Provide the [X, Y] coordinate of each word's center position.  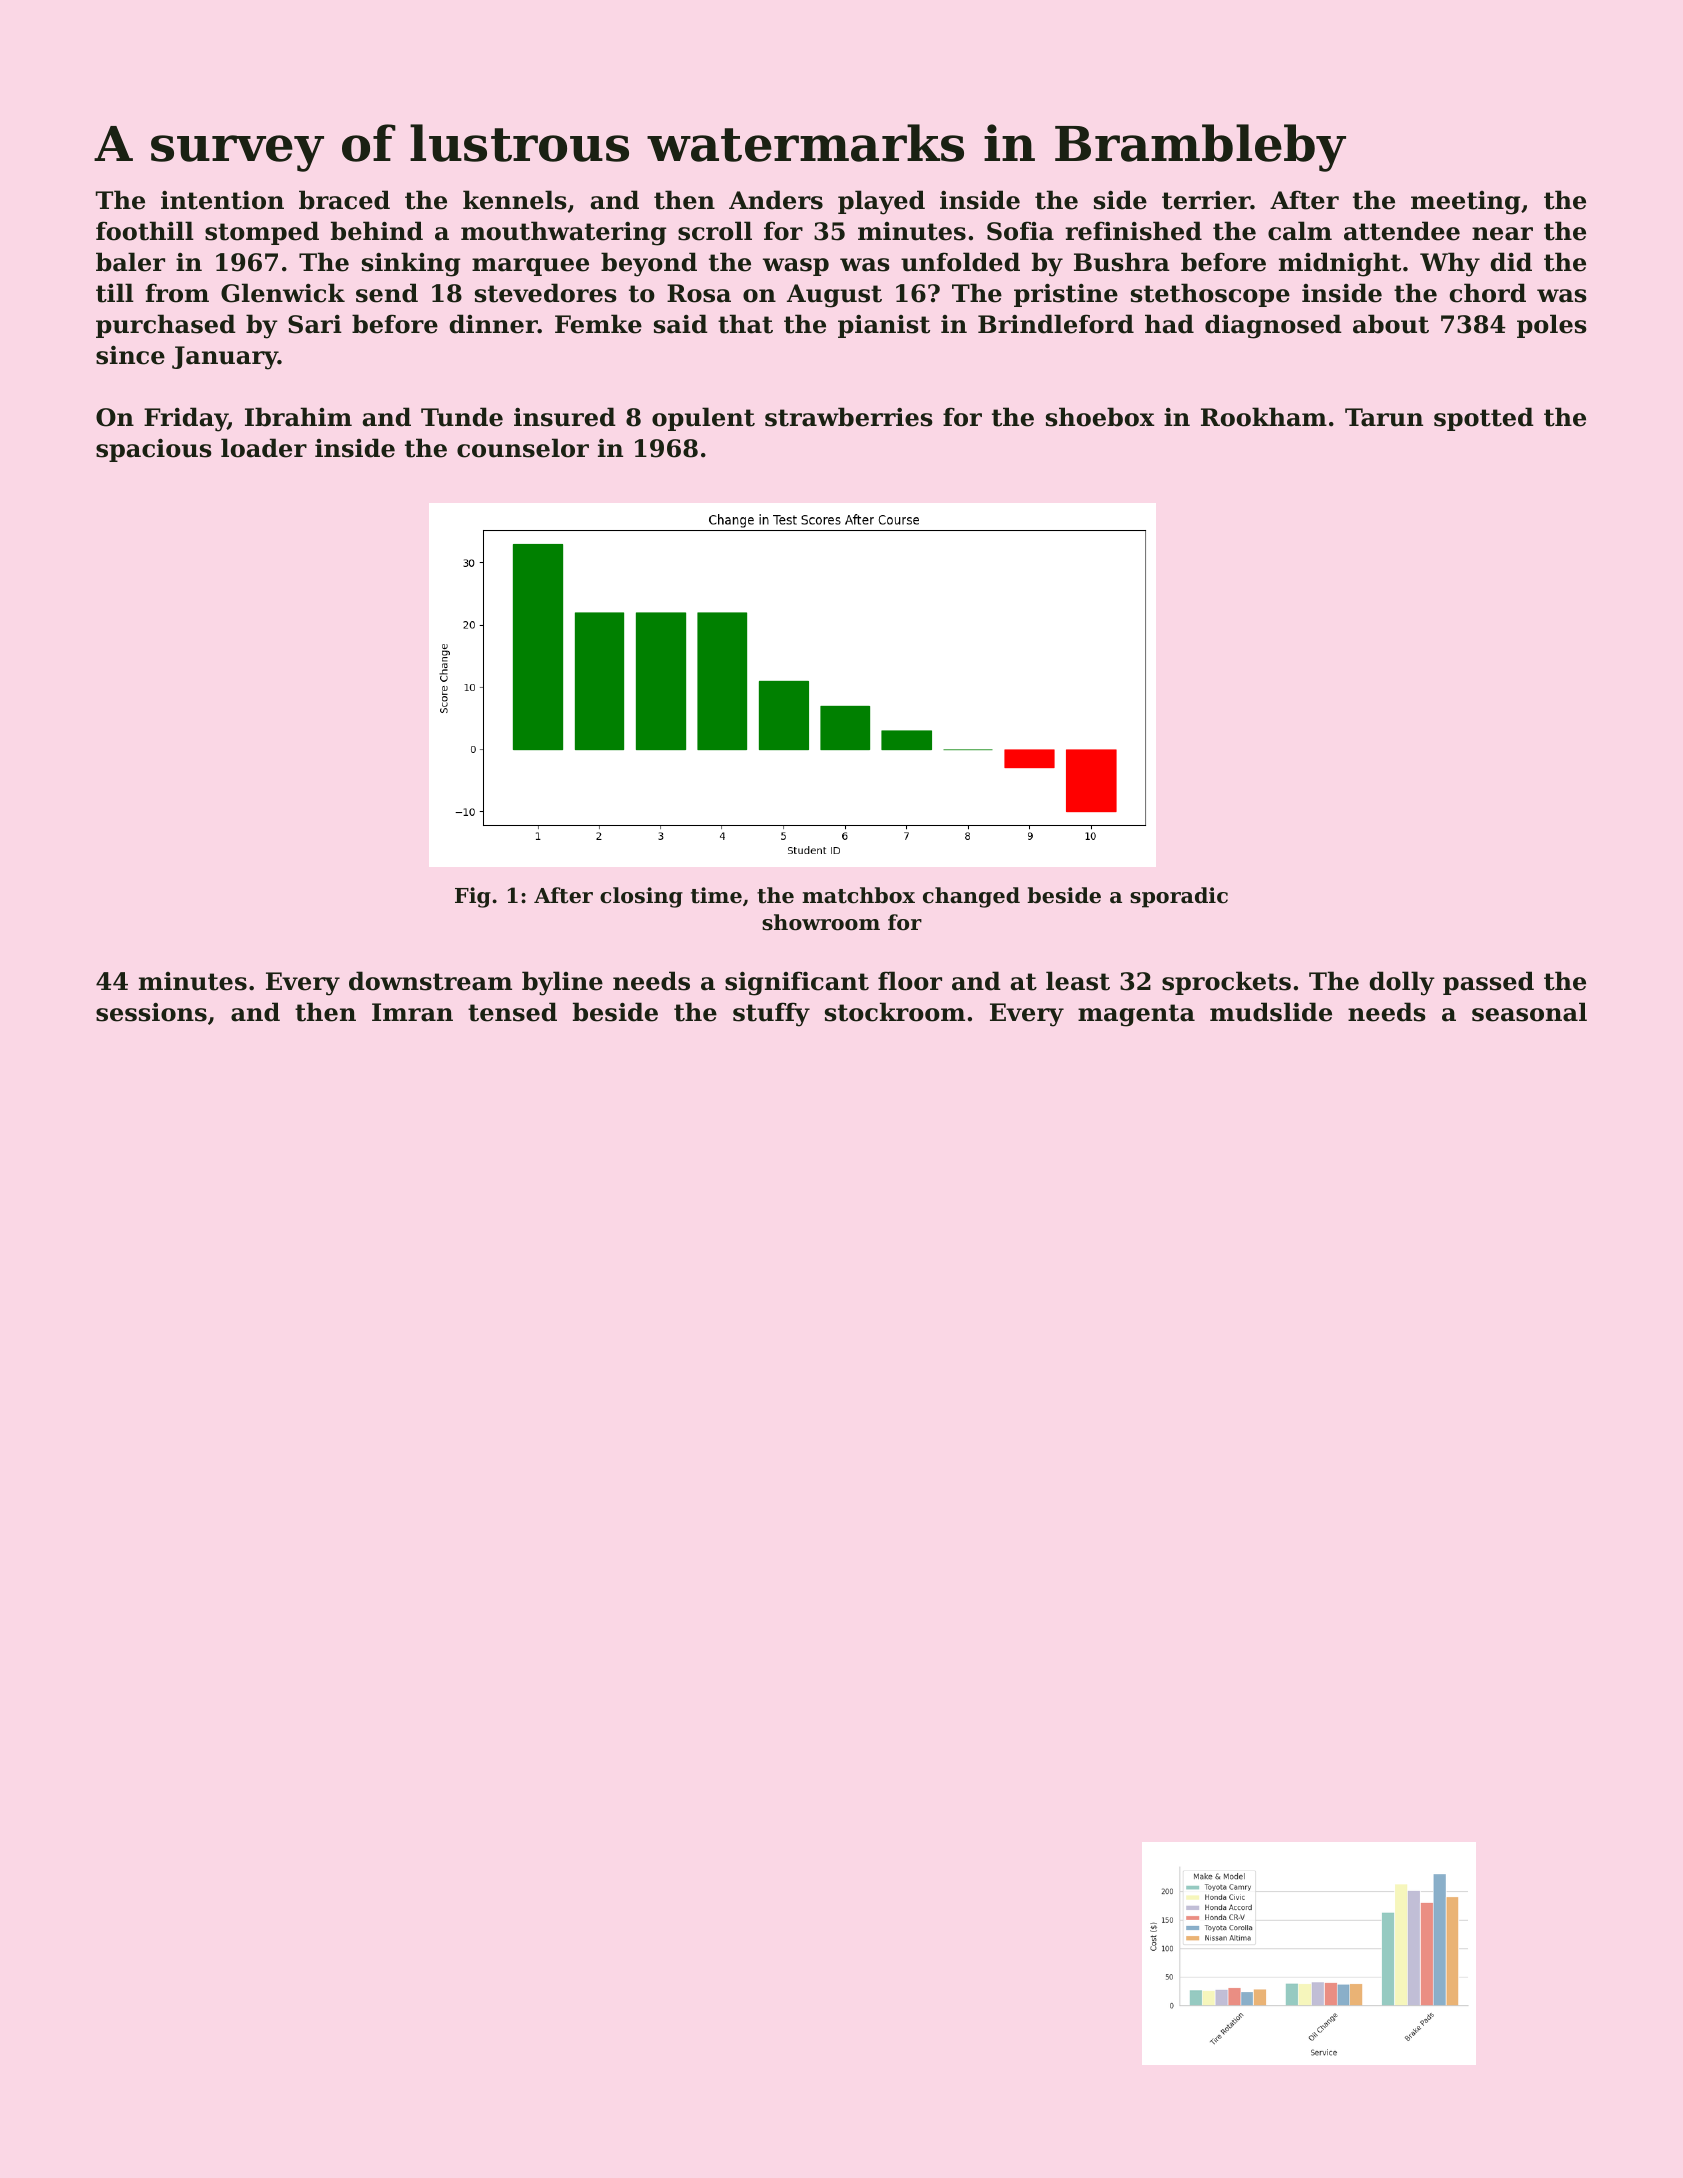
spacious [154, 450]
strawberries [849, 417]
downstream [430, 981]
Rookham [1264, 417]
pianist [884, 326]
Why [1450, 264]
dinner [494, 324]
